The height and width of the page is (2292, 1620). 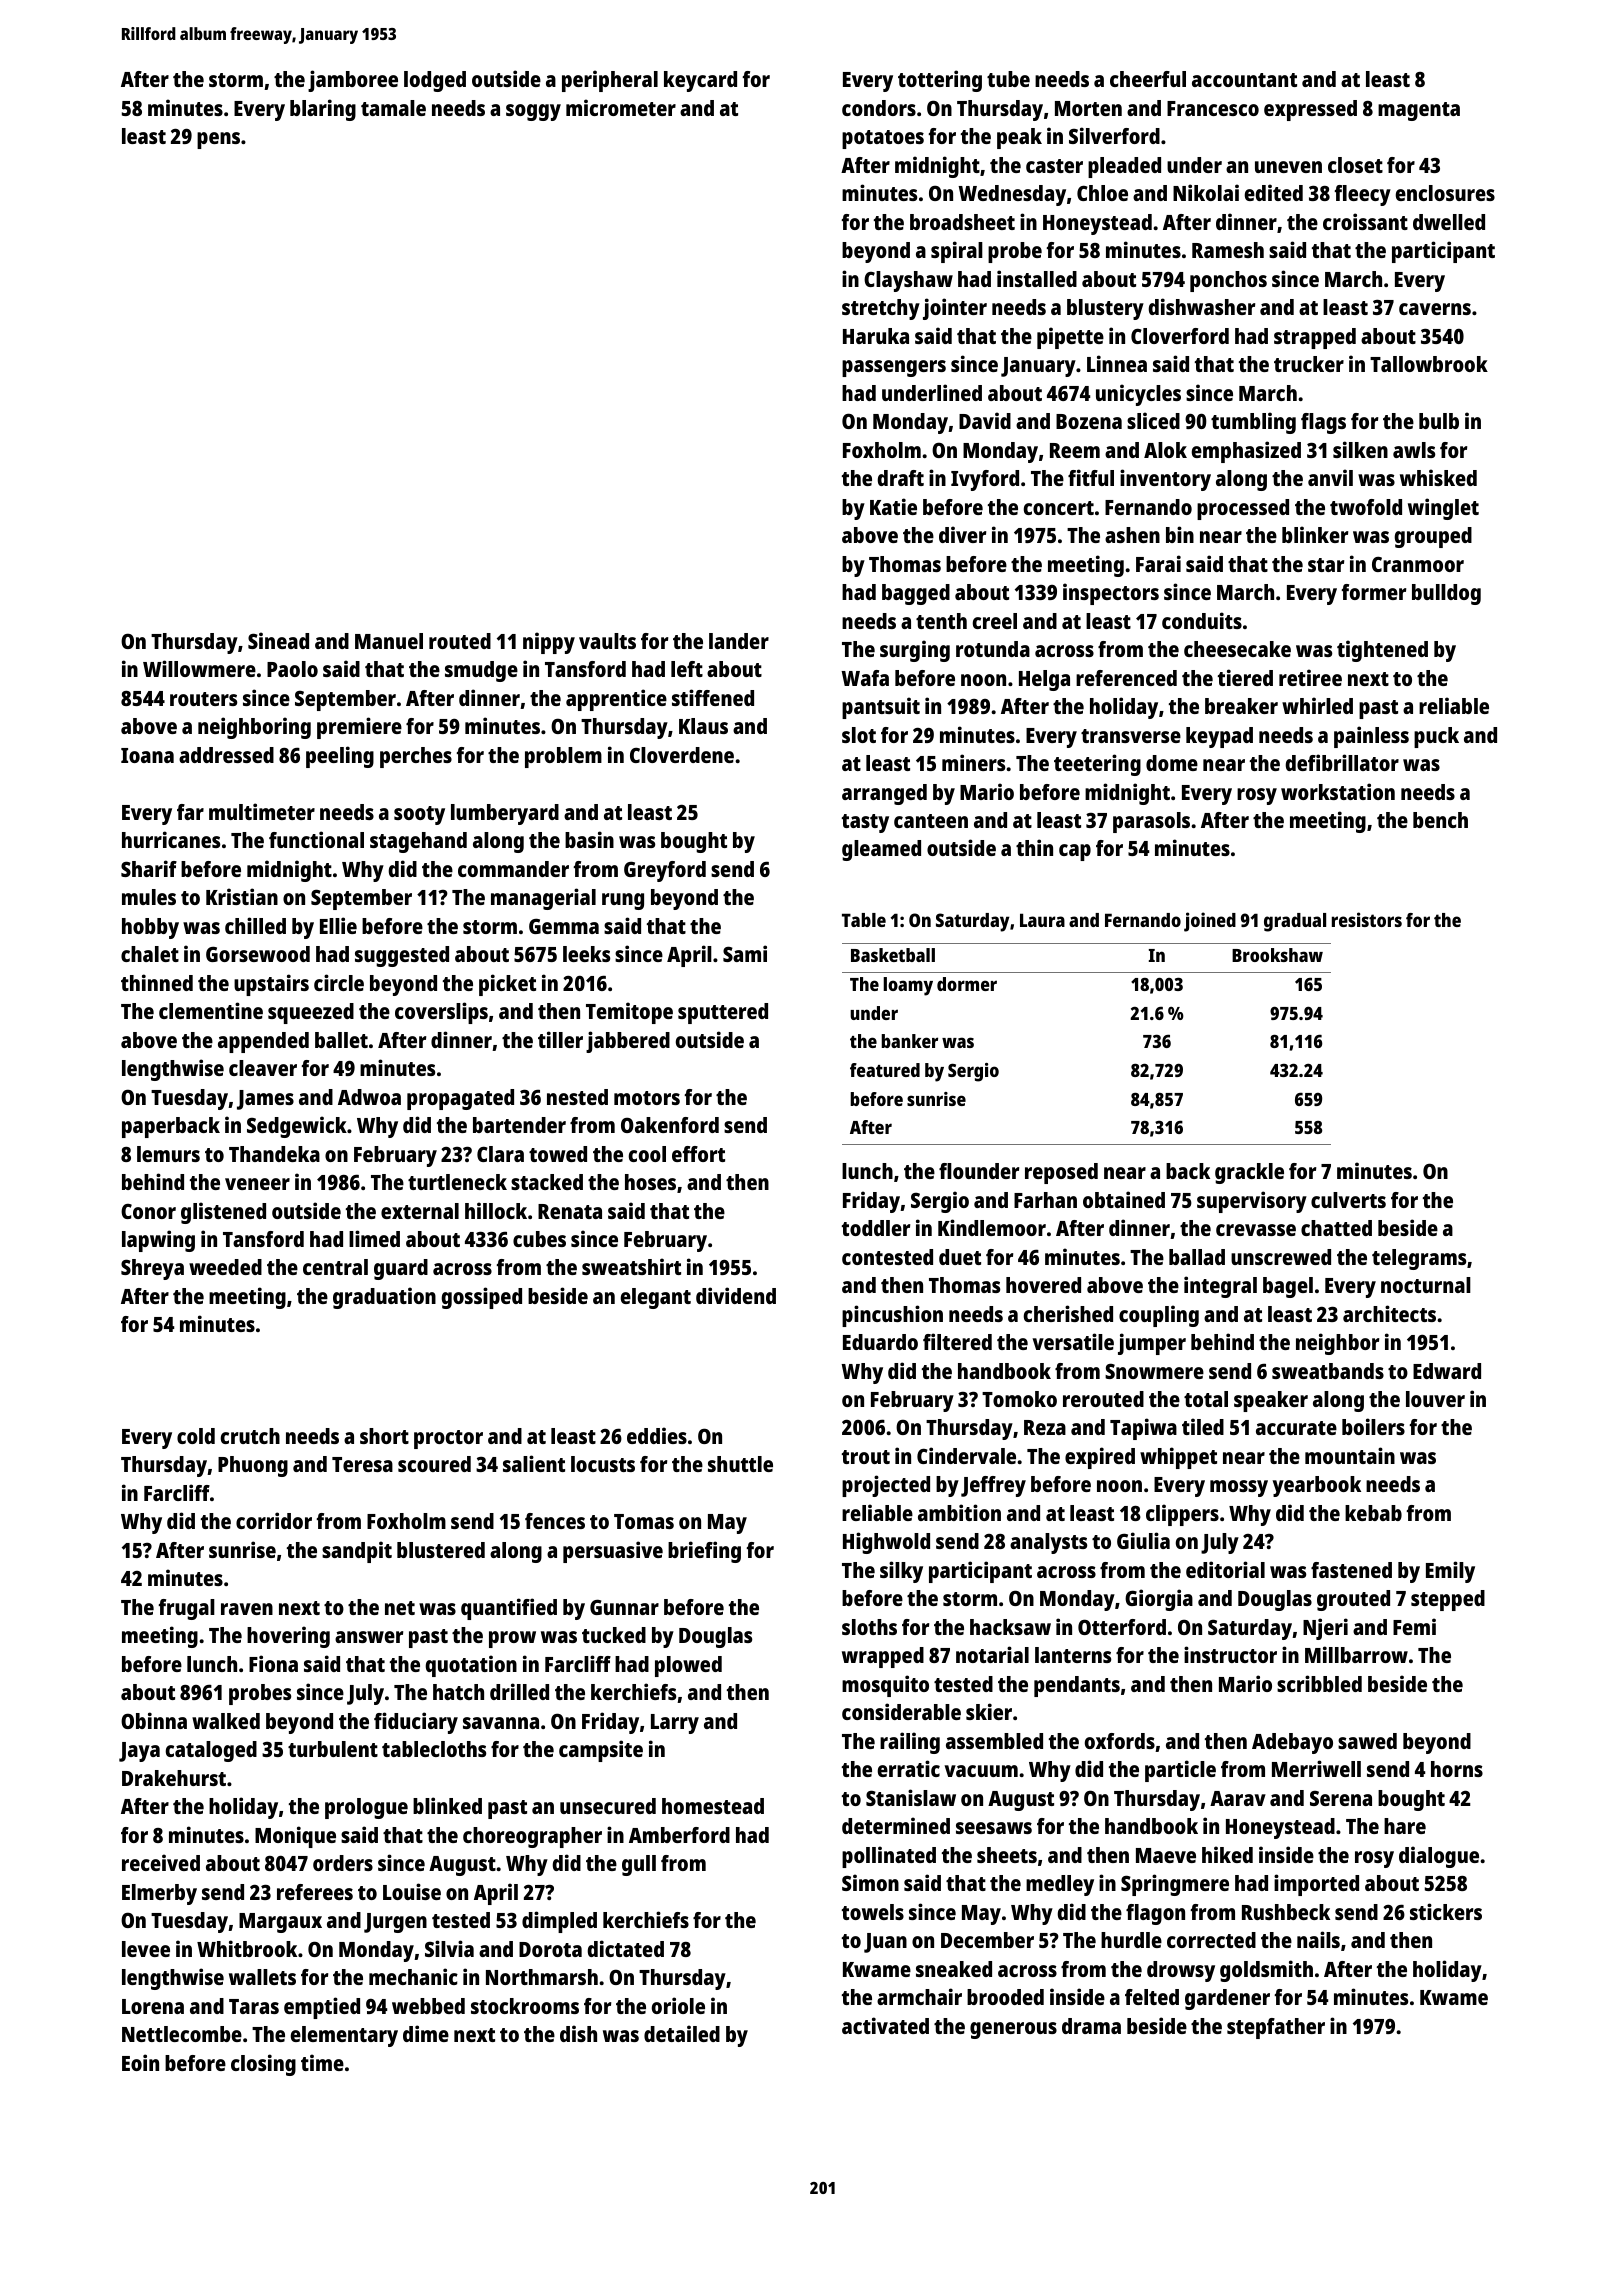 I want to click on jointer, so click(x=955, y=309).
